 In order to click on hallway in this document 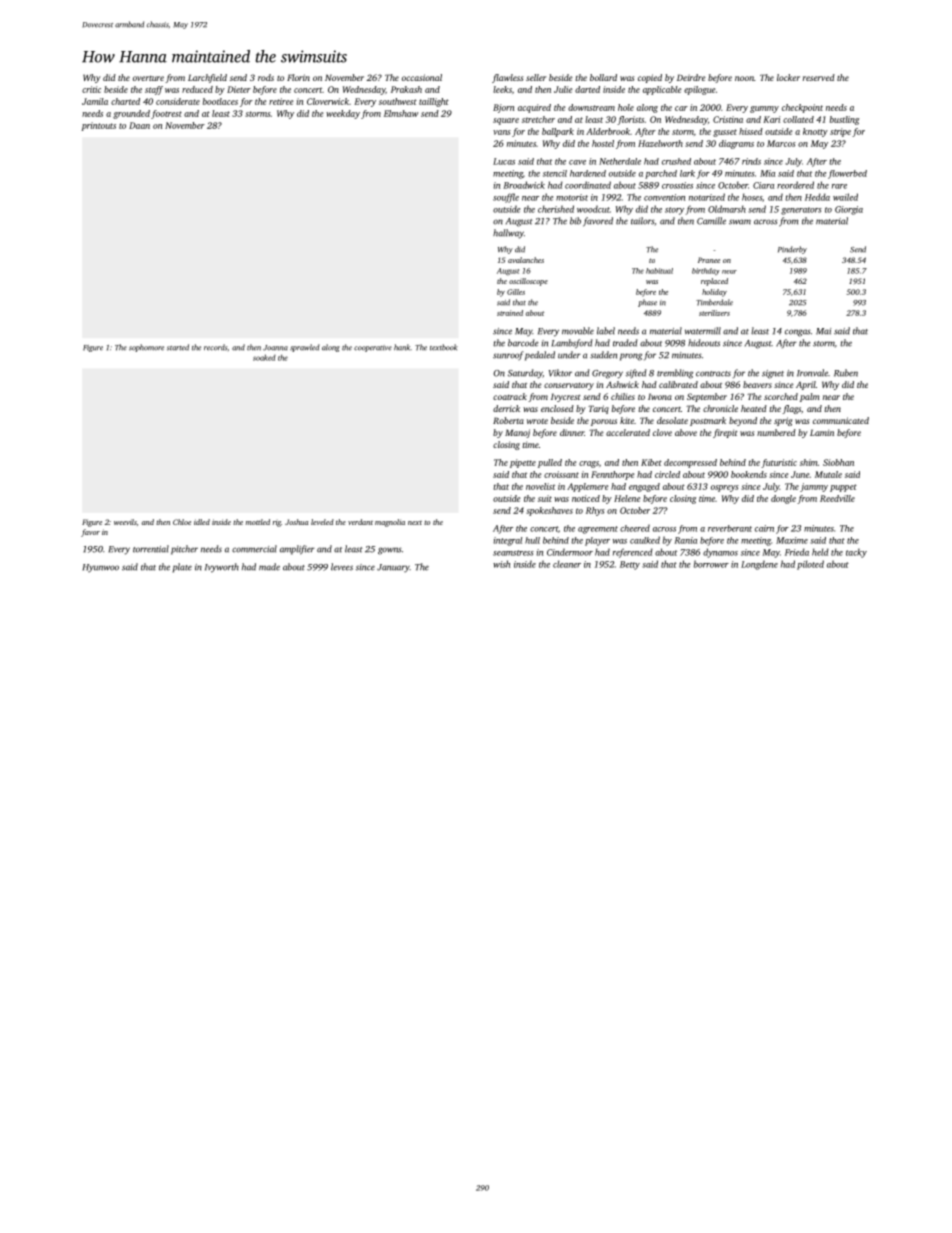, I will do `click(508, 234)`.
